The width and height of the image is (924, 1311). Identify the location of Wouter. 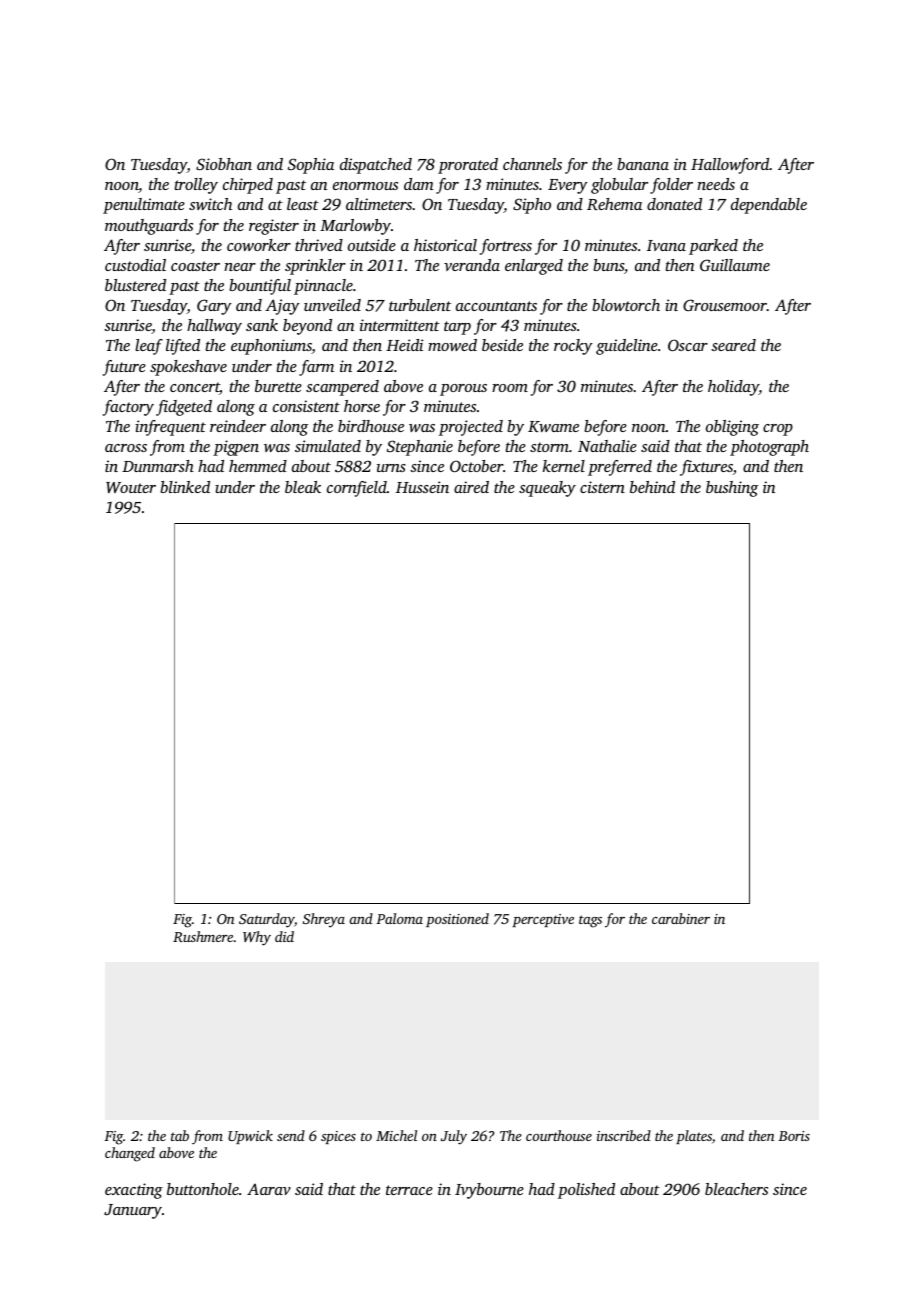
(131, 488).
